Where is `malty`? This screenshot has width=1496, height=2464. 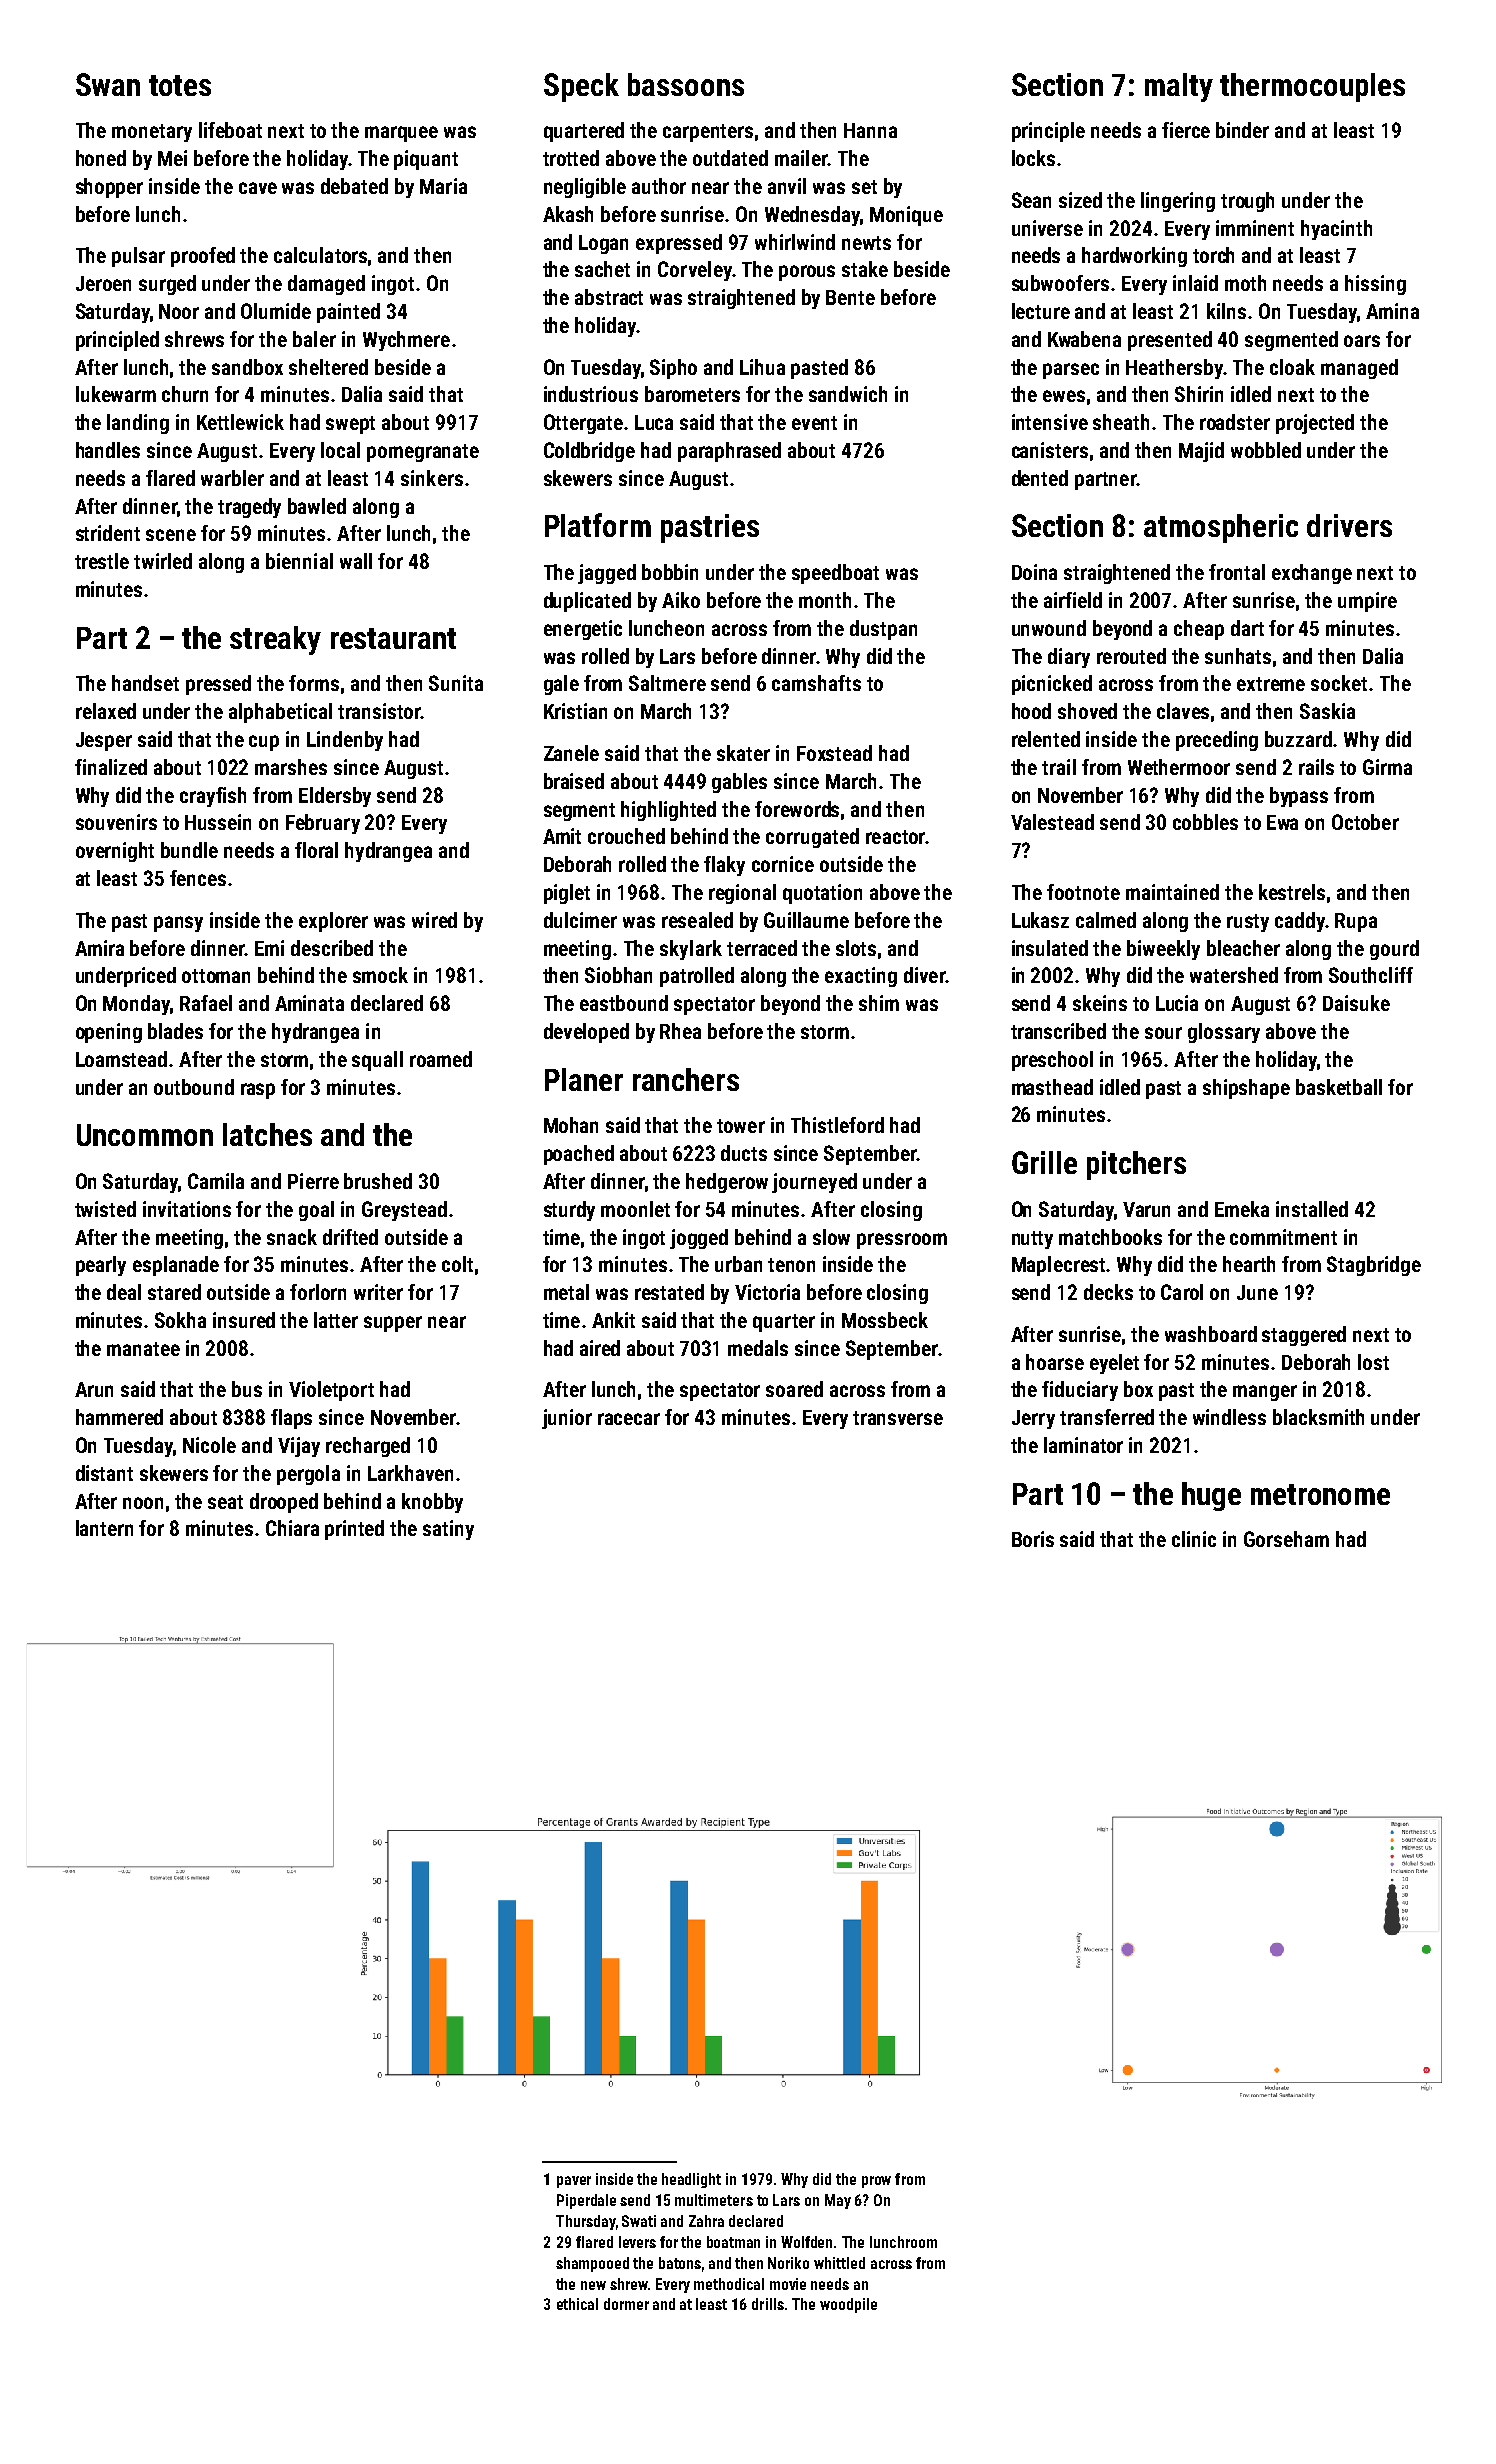 malty is located at coordinates (1179, 87).
